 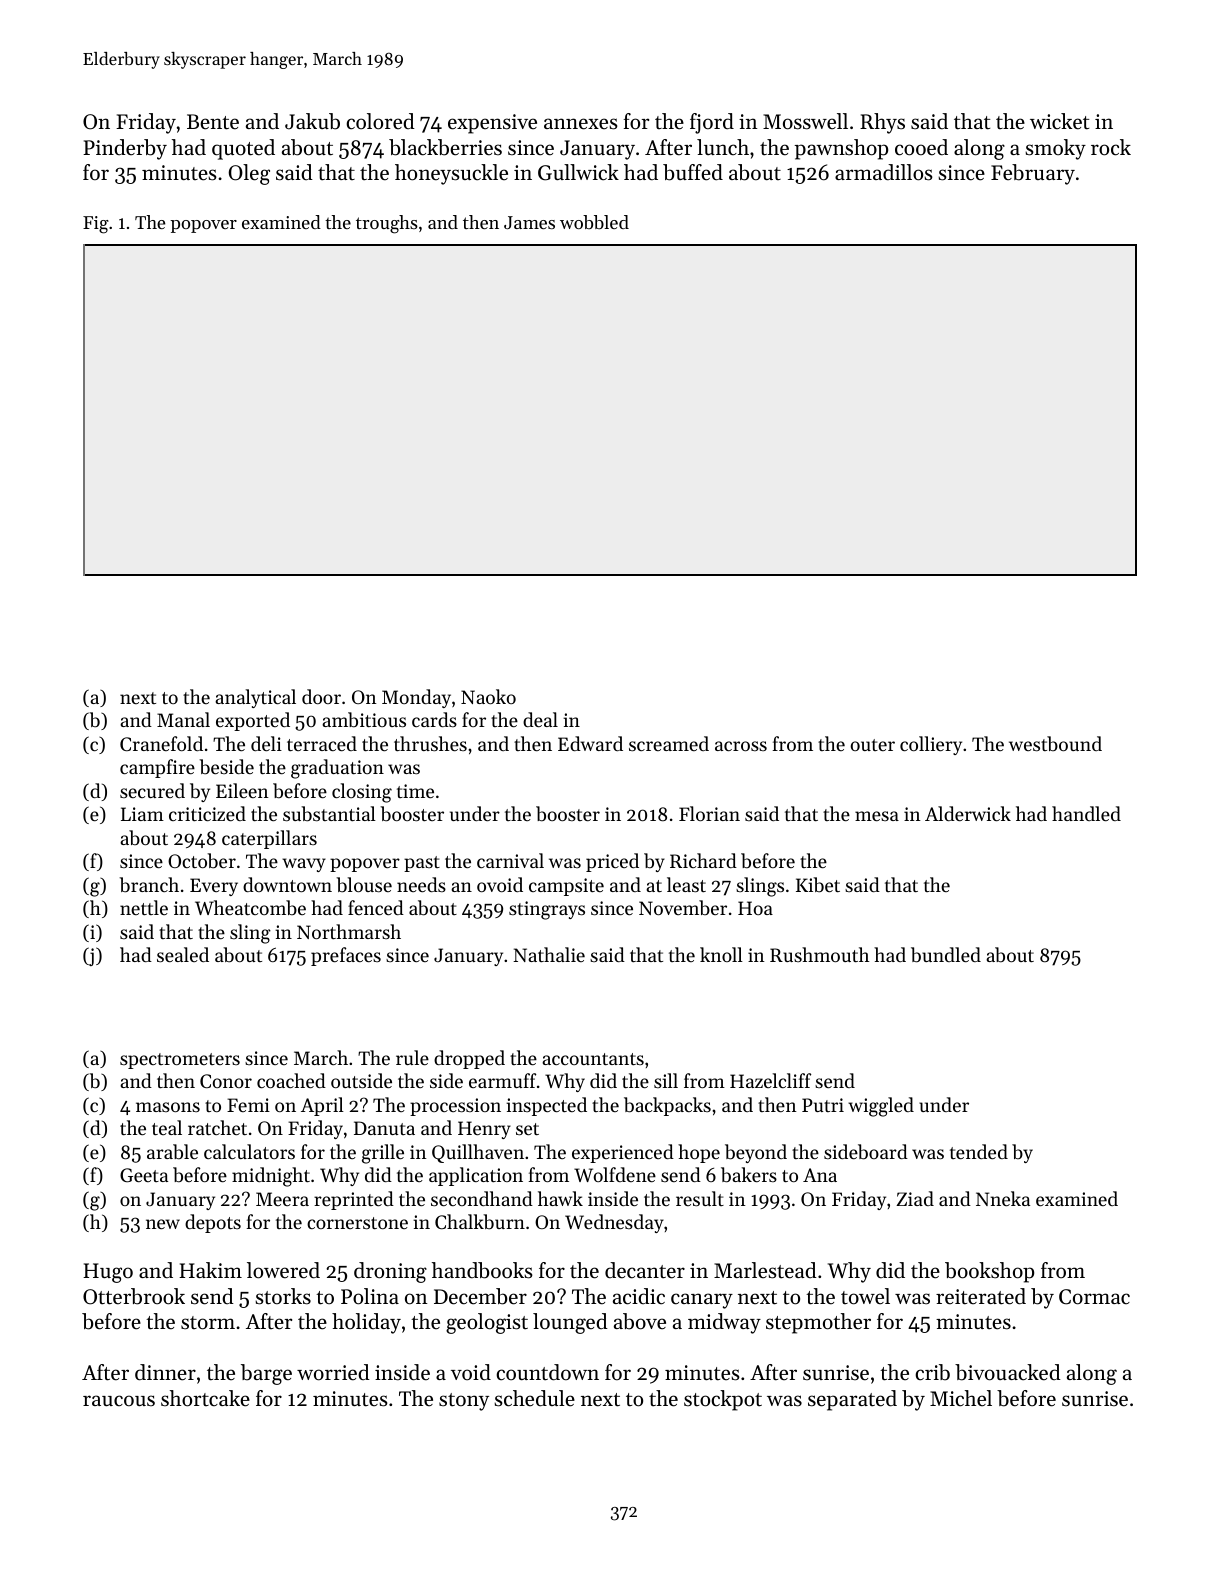 What do you see at coordinates (168, 1107) in the screenshot?
I see `masons` at bounding box center [168, 1107].
